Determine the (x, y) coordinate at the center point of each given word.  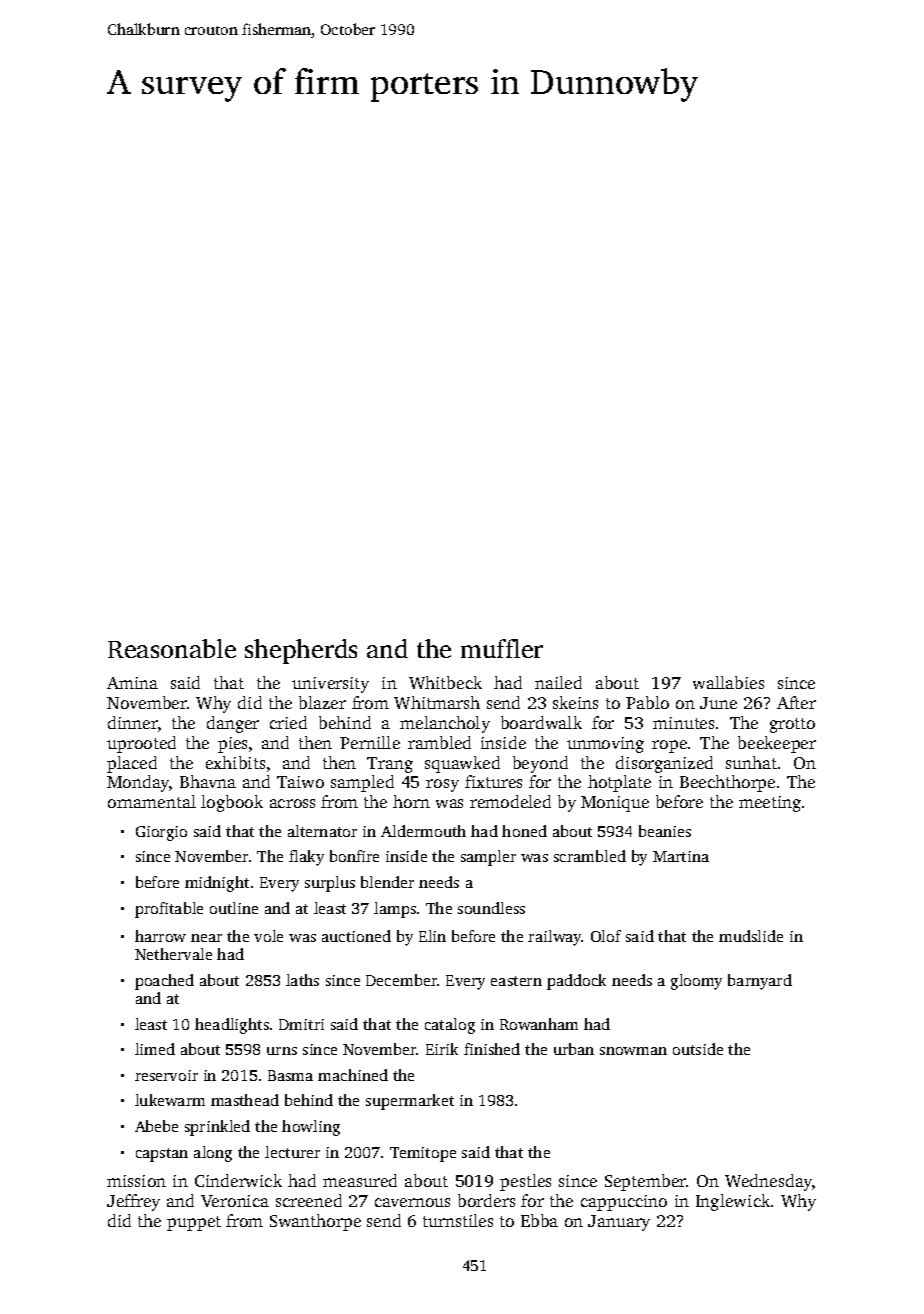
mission (136, 1181)
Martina (681, 856)
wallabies (728, 682)
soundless (491, 908)
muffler (502, 648)
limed (155, 1049)
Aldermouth (423, 831)
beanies (665, 831)
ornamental (152, 801)
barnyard (760, 982)
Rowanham (539, 1024)
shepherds (301, 651)
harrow (160, 936)
